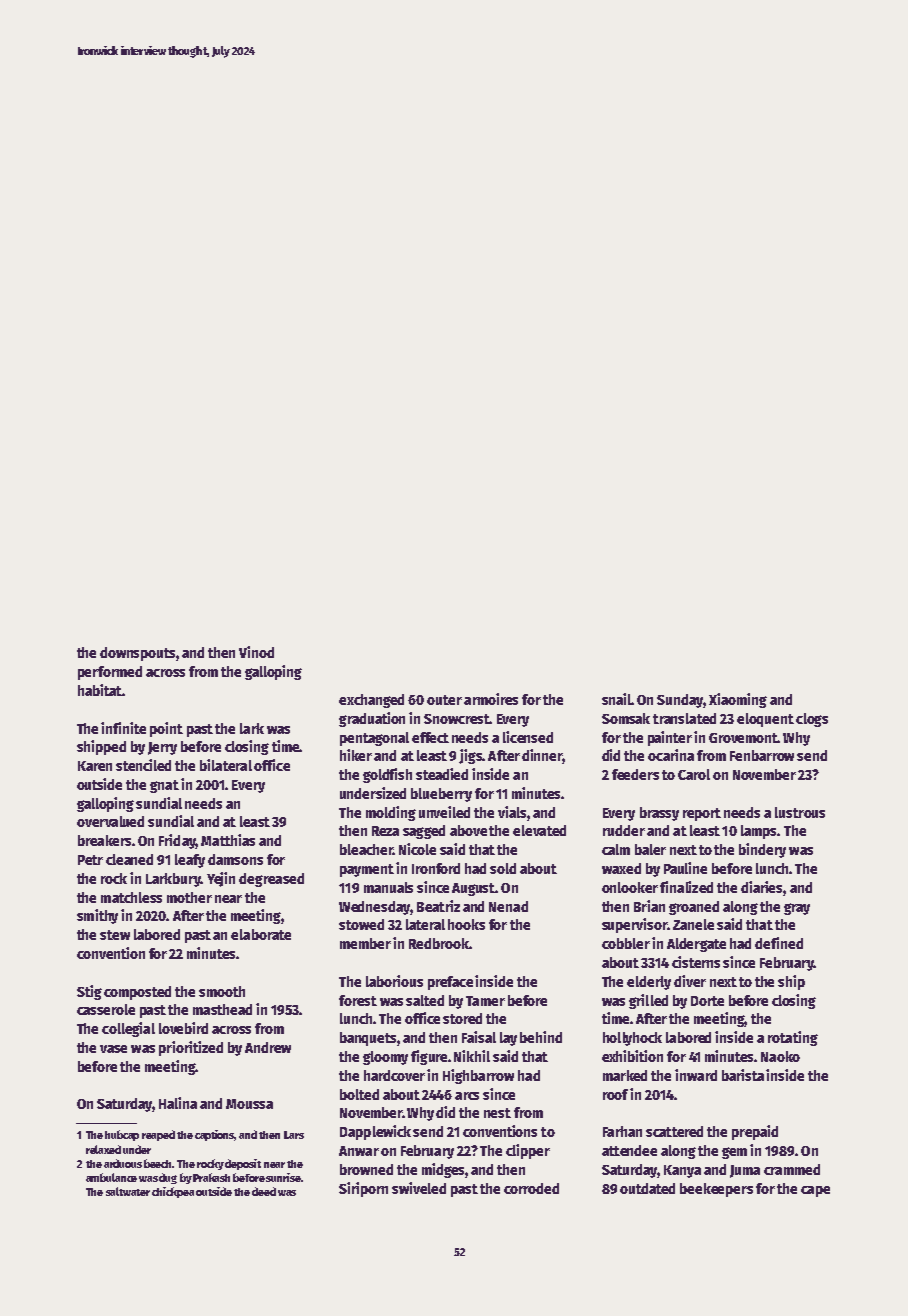 This screenshot has height=1316, width=908. I want to click on Nenad, so click(508, 906).
